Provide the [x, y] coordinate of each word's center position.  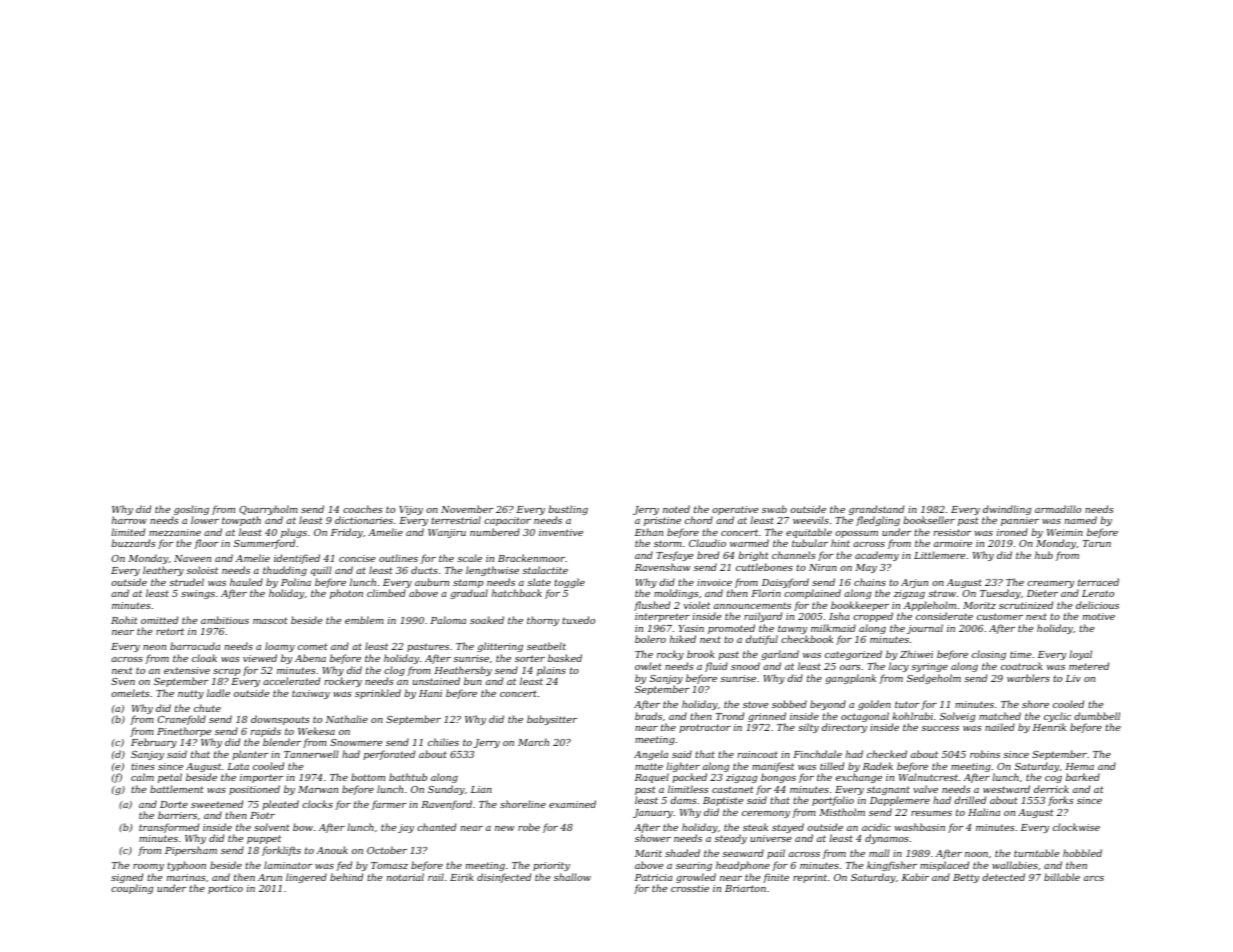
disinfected [504, 878]
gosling [191, 510]
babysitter [552, 720]
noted [676, 509]
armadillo [1058, 509]
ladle [218, 693]
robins [985, 754]
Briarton [745, 888]
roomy [148, 867]
